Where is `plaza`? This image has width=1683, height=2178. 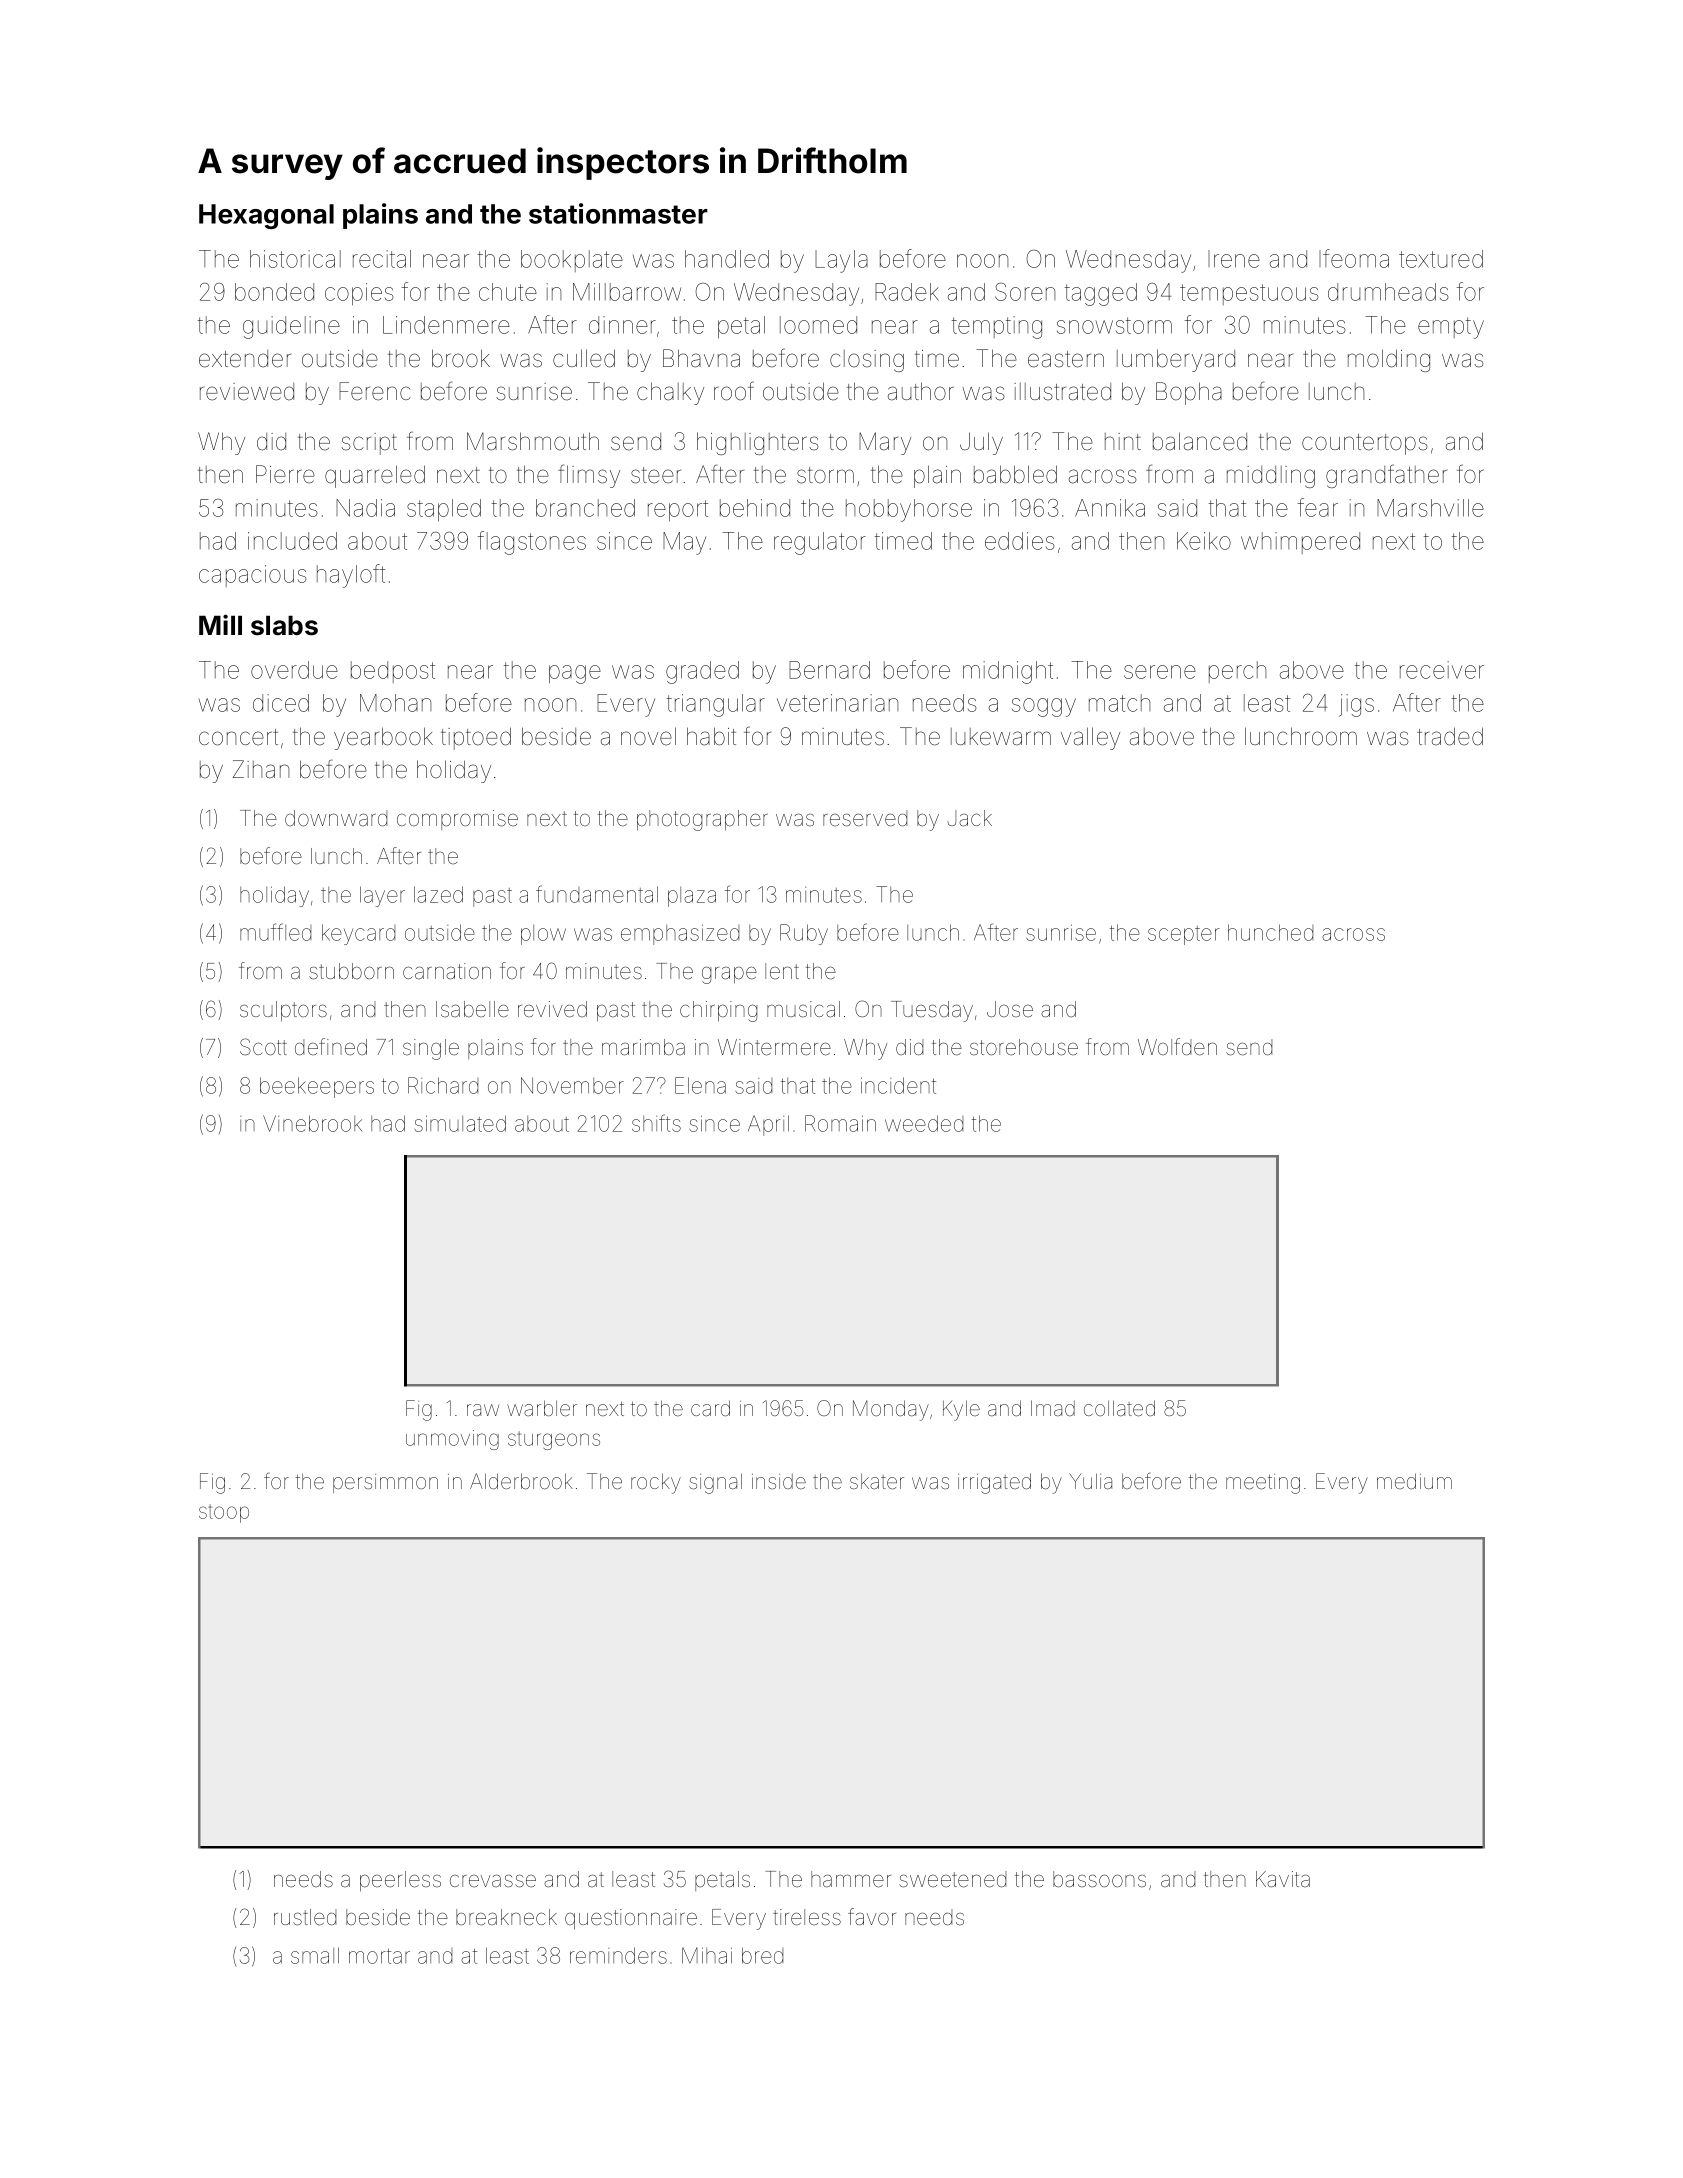
plaza is located at coordinates (692, 897).
